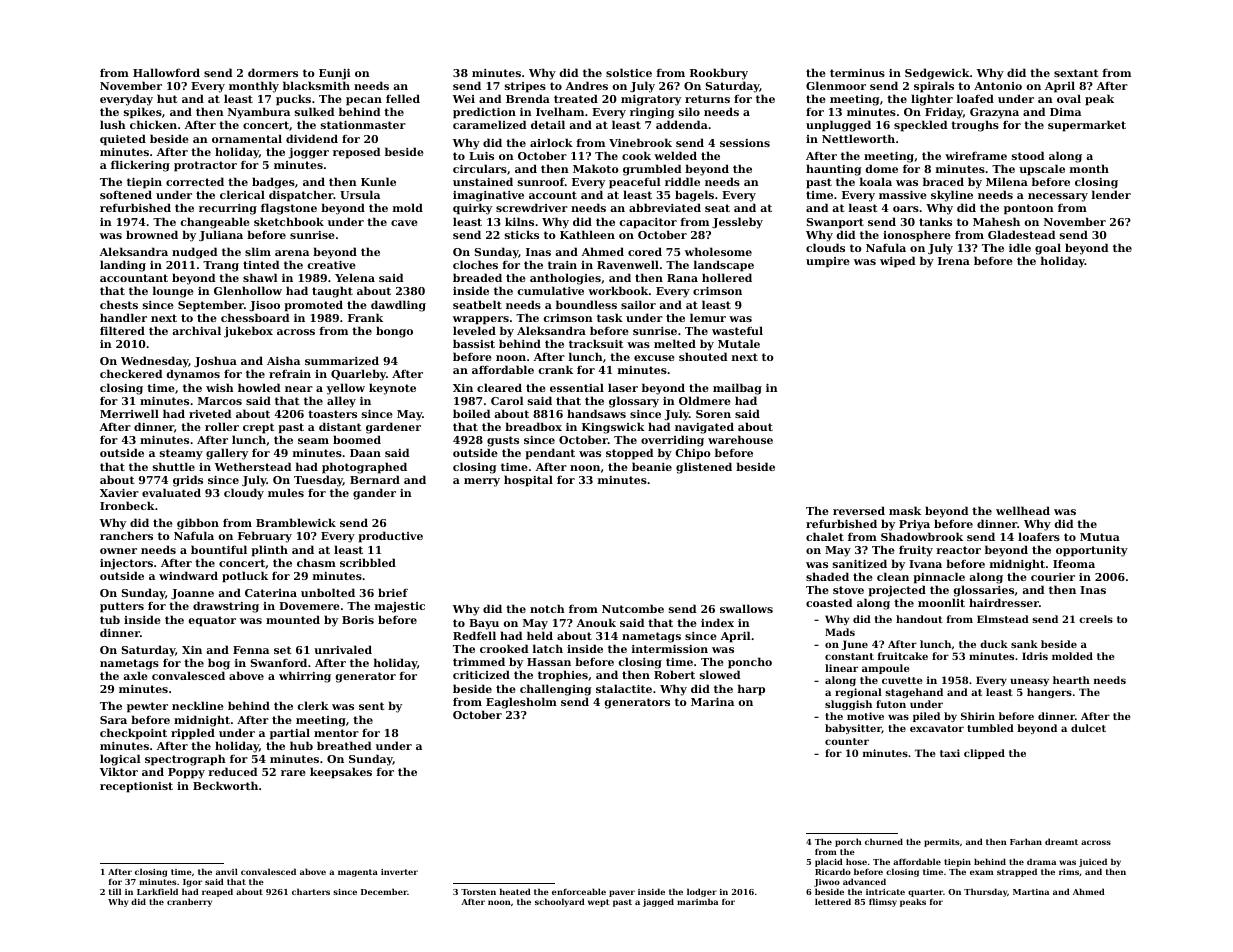  Describe the element at coordinates (400, 607) in the document. I see `majestic` at that location.
